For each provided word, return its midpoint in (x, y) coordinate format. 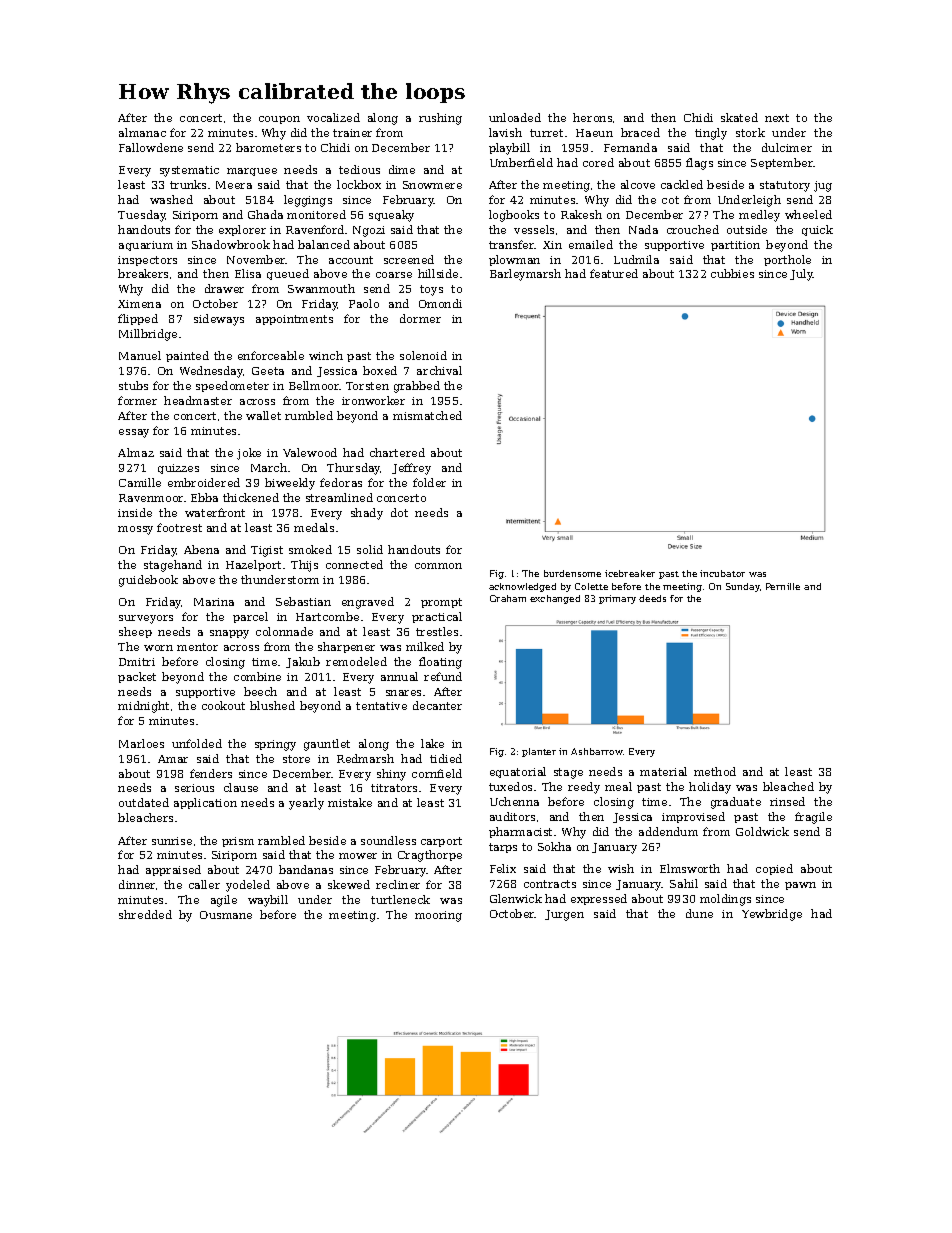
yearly (306, 804)
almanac (142, 132)
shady (367, 514)
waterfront (215, 512)
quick (817, 230)
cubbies (732, 273)
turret (546, 133)
